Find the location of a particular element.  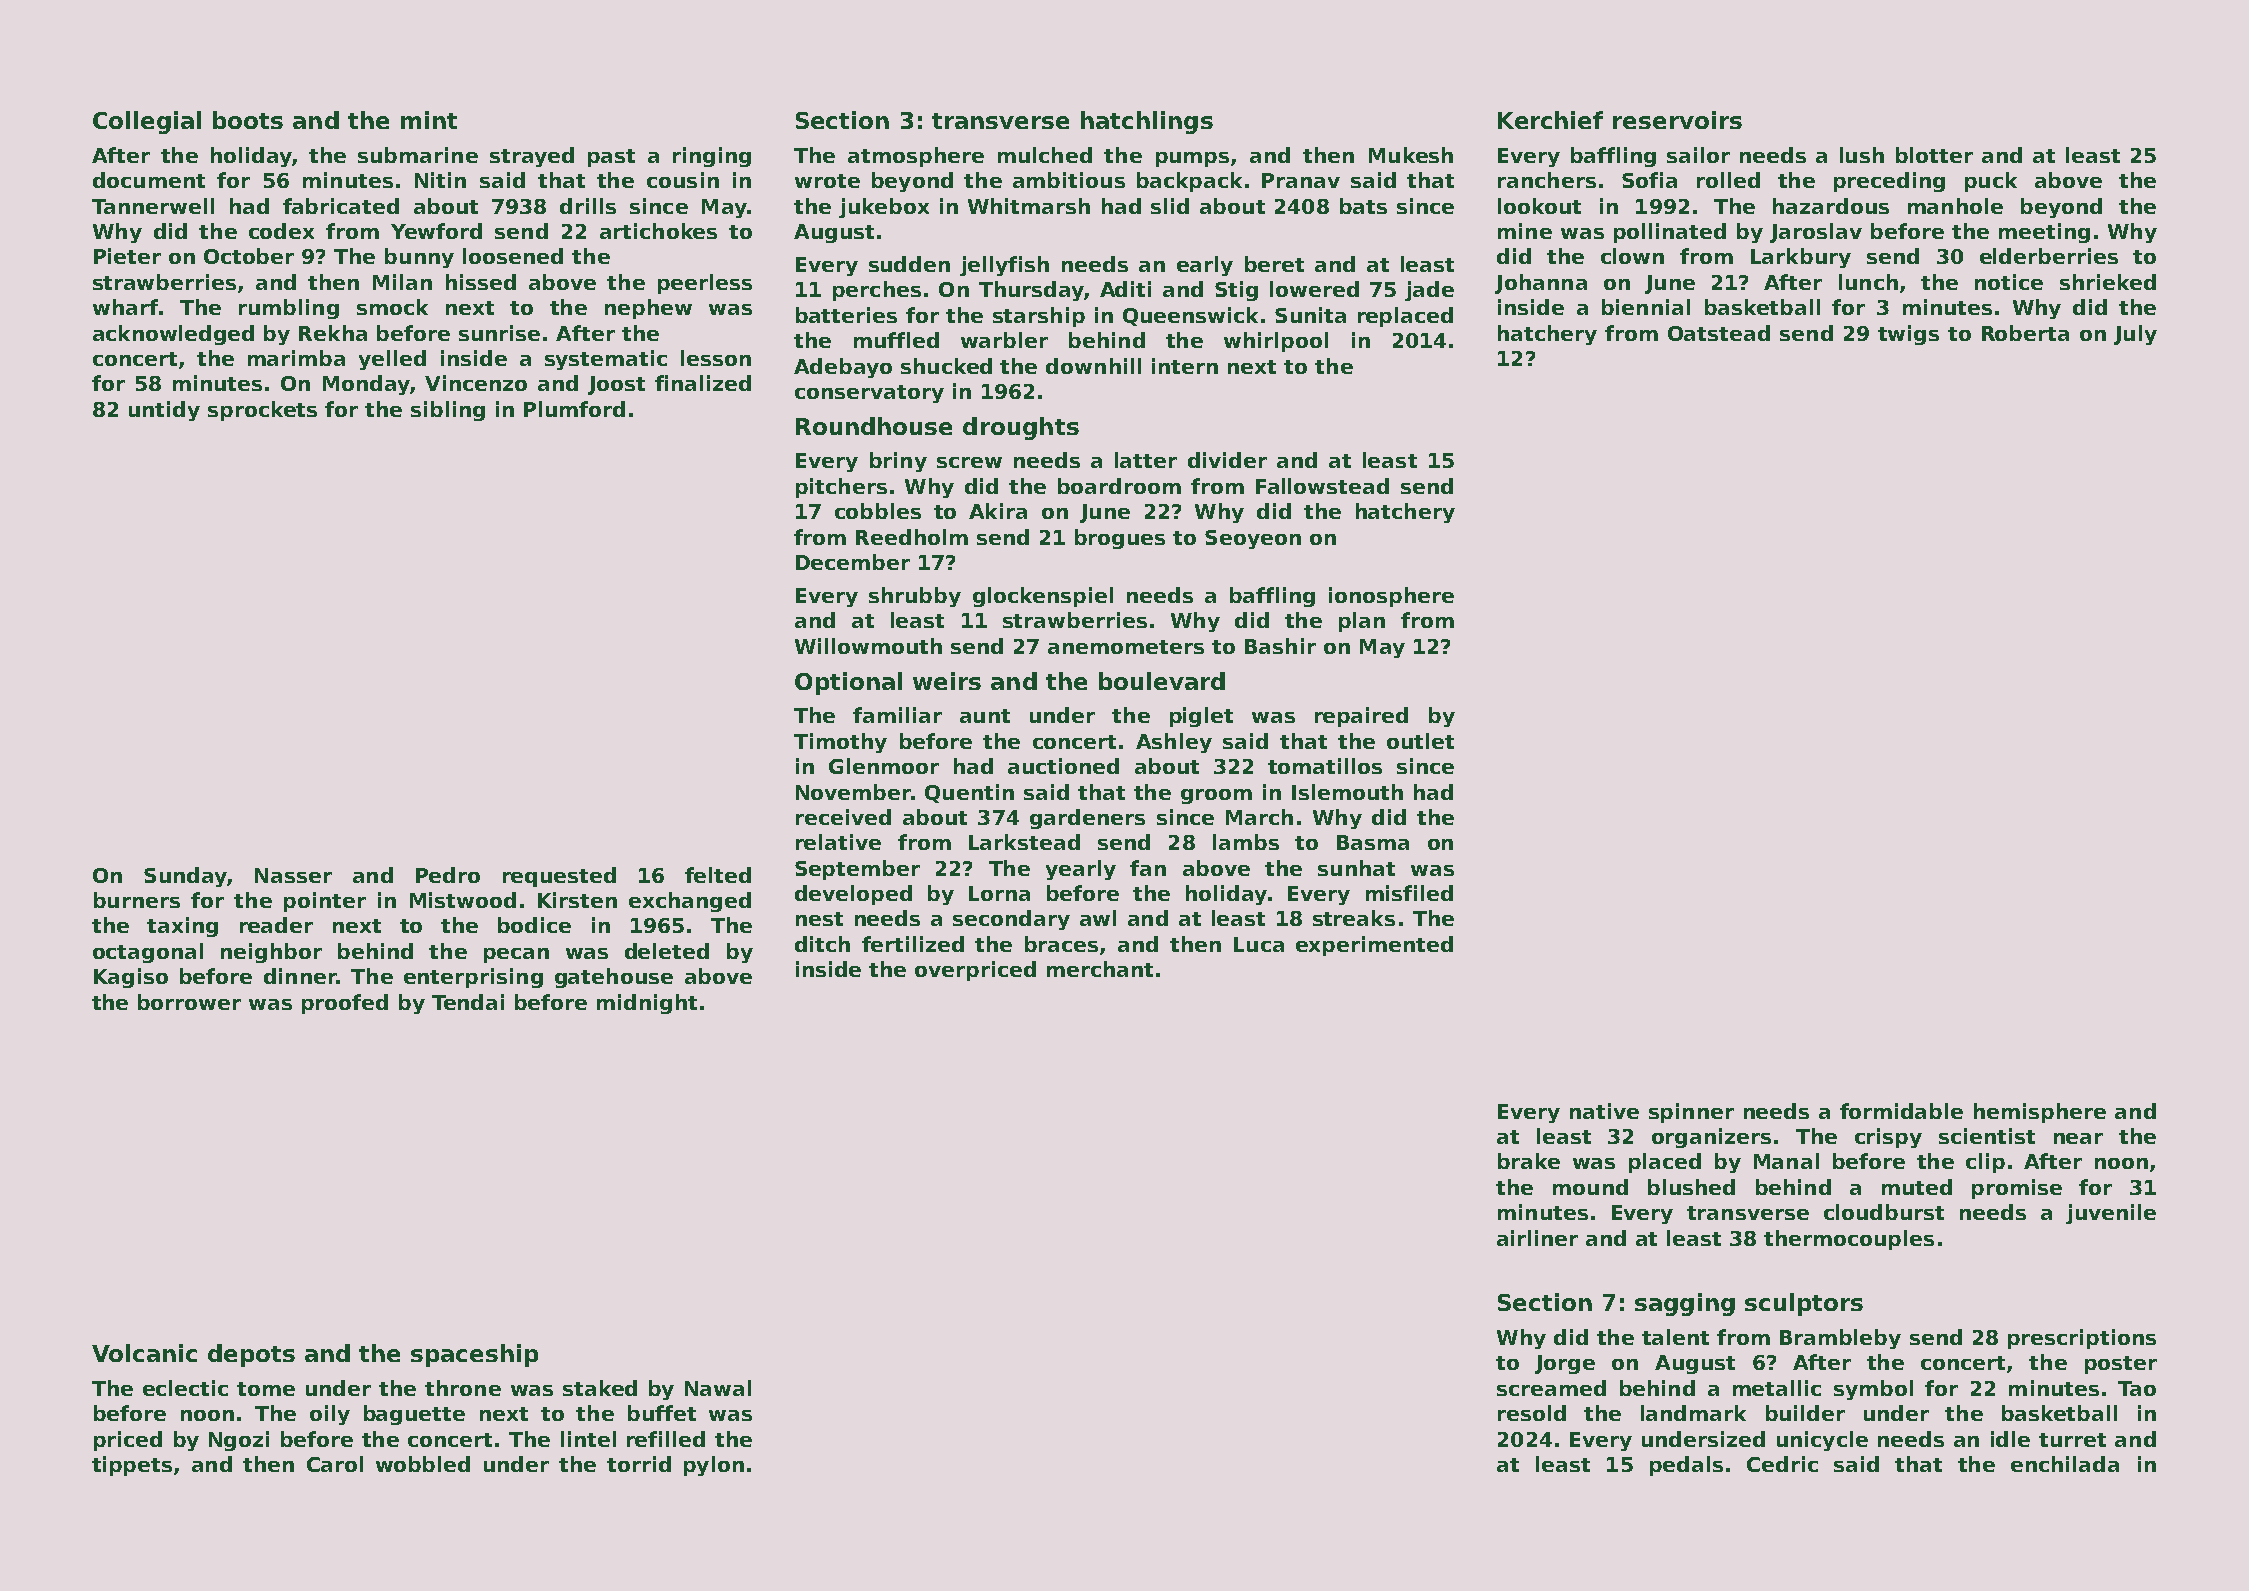

plan is located at coordinates (1362, 622).
